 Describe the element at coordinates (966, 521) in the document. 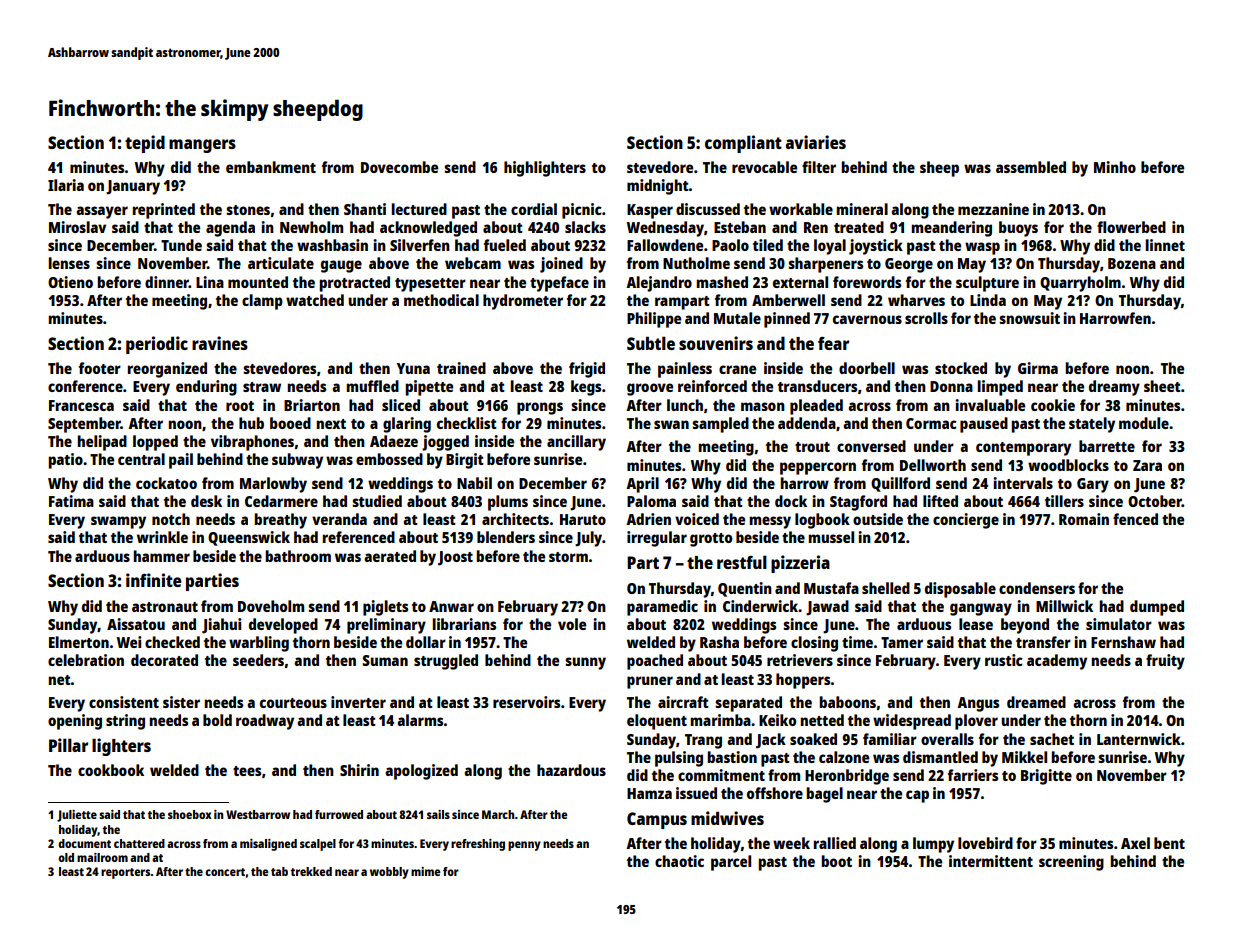

I see `concierge` at that location.
